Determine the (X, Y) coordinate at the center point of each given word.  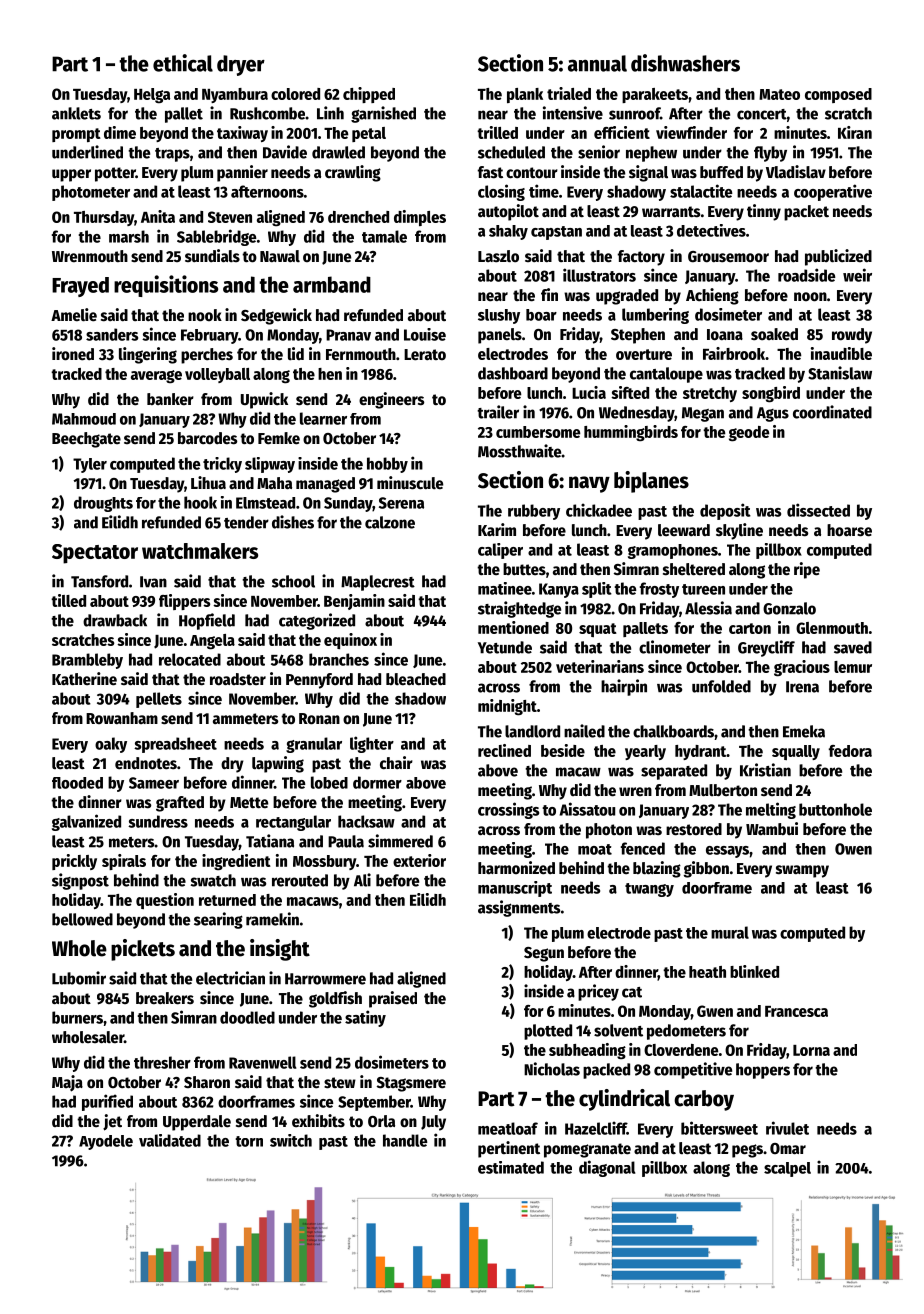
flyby (770, 154)
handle (405, 1140)
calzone (390, 522)
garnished (383, 114)
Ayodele (106, 1142)
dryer (241, 65)
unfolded (721, 686)
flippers (184, 602)
